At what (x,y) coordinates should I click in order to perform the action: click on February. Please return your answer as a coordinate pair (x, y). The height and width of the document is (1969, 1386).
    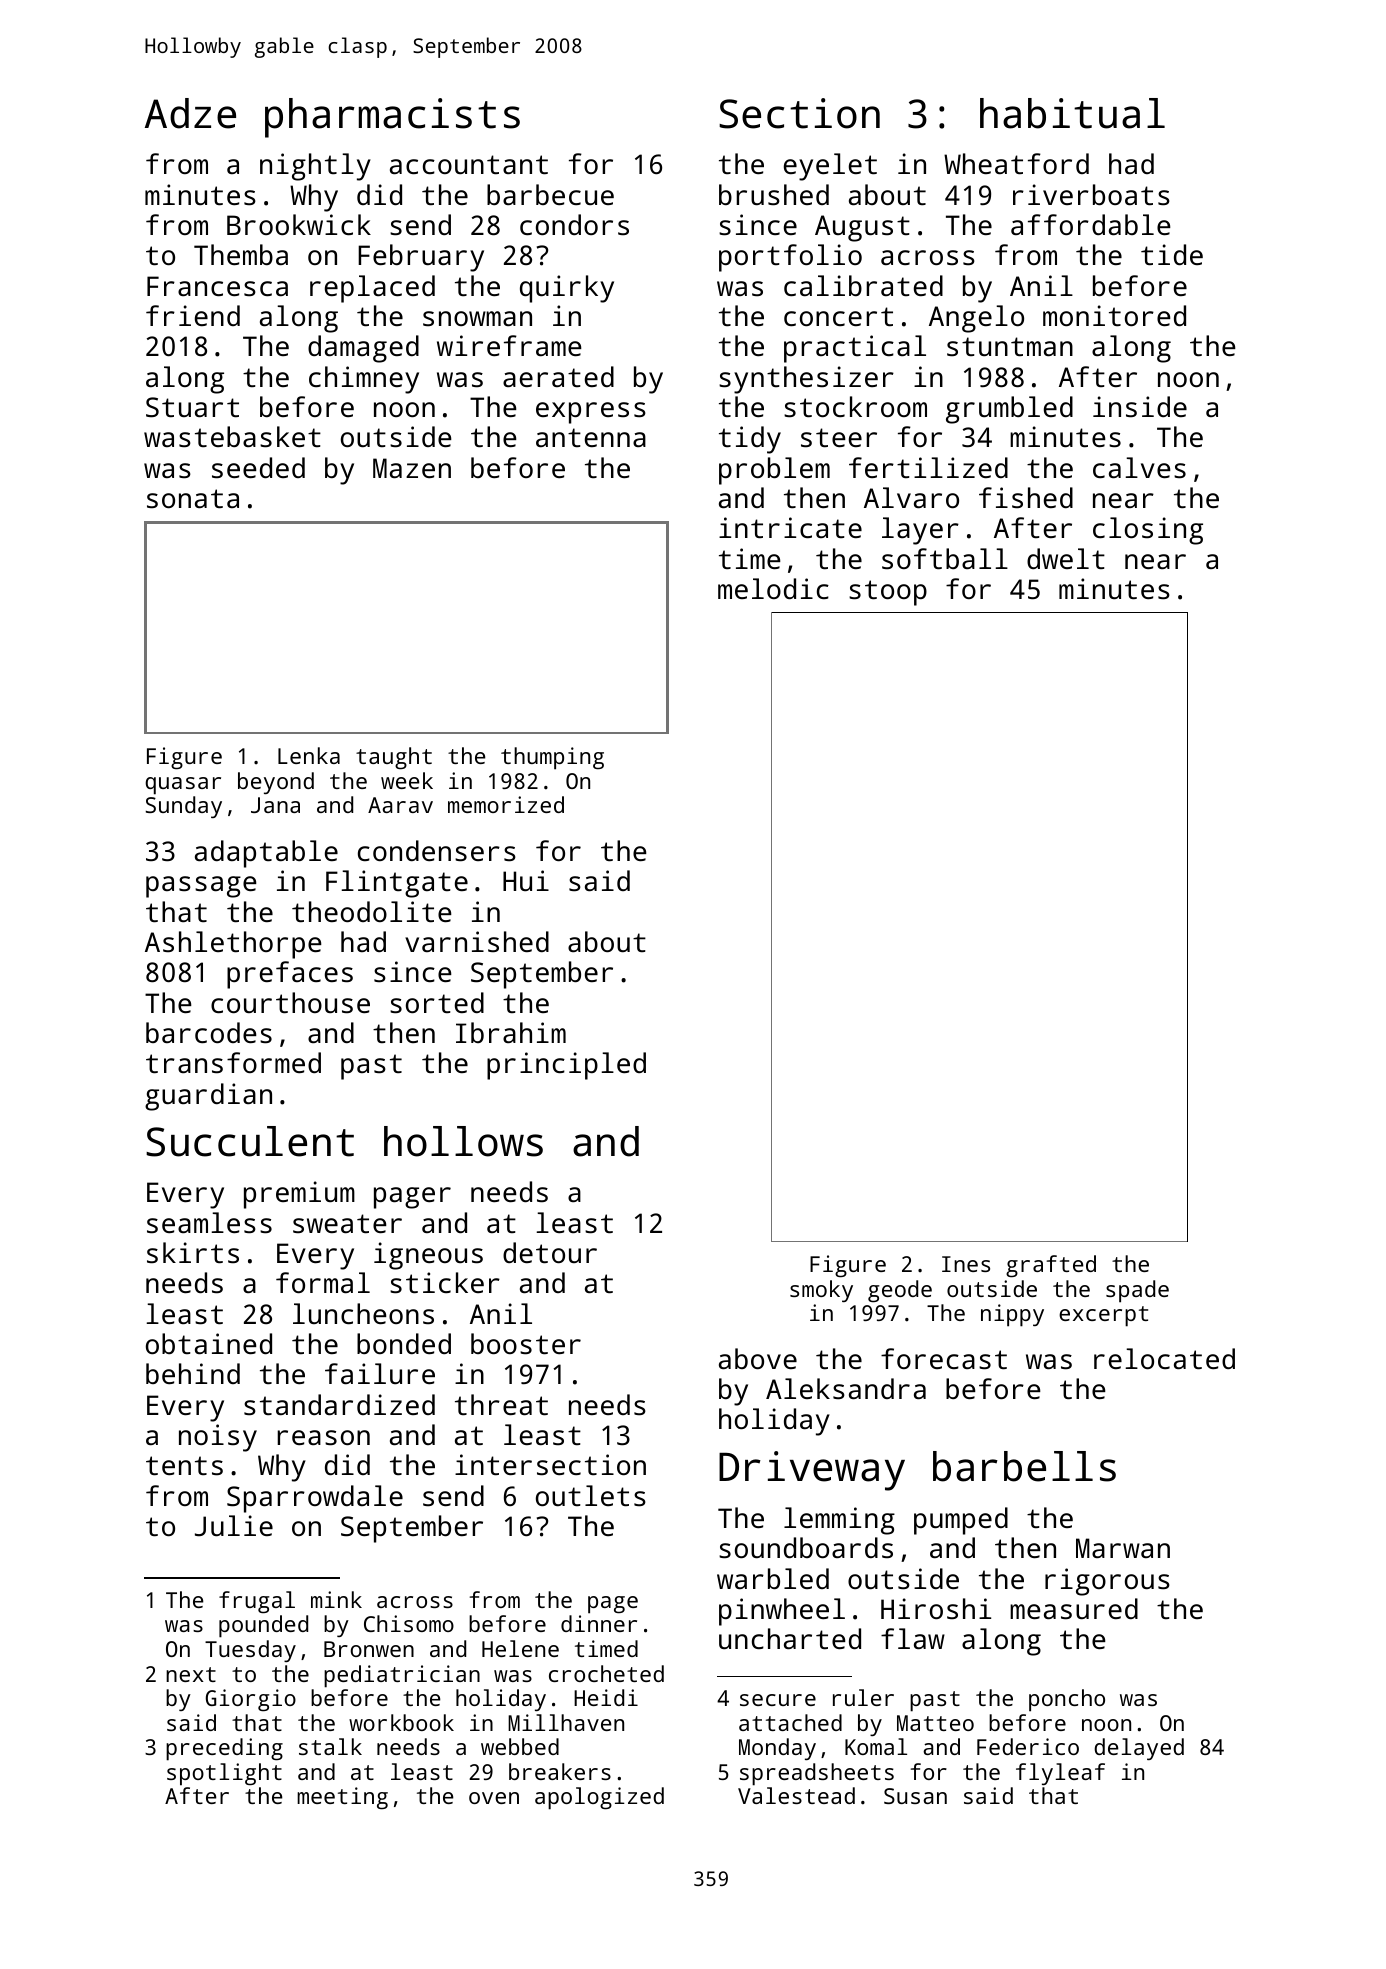
    Looking at the image, I should click on (421, 258).
